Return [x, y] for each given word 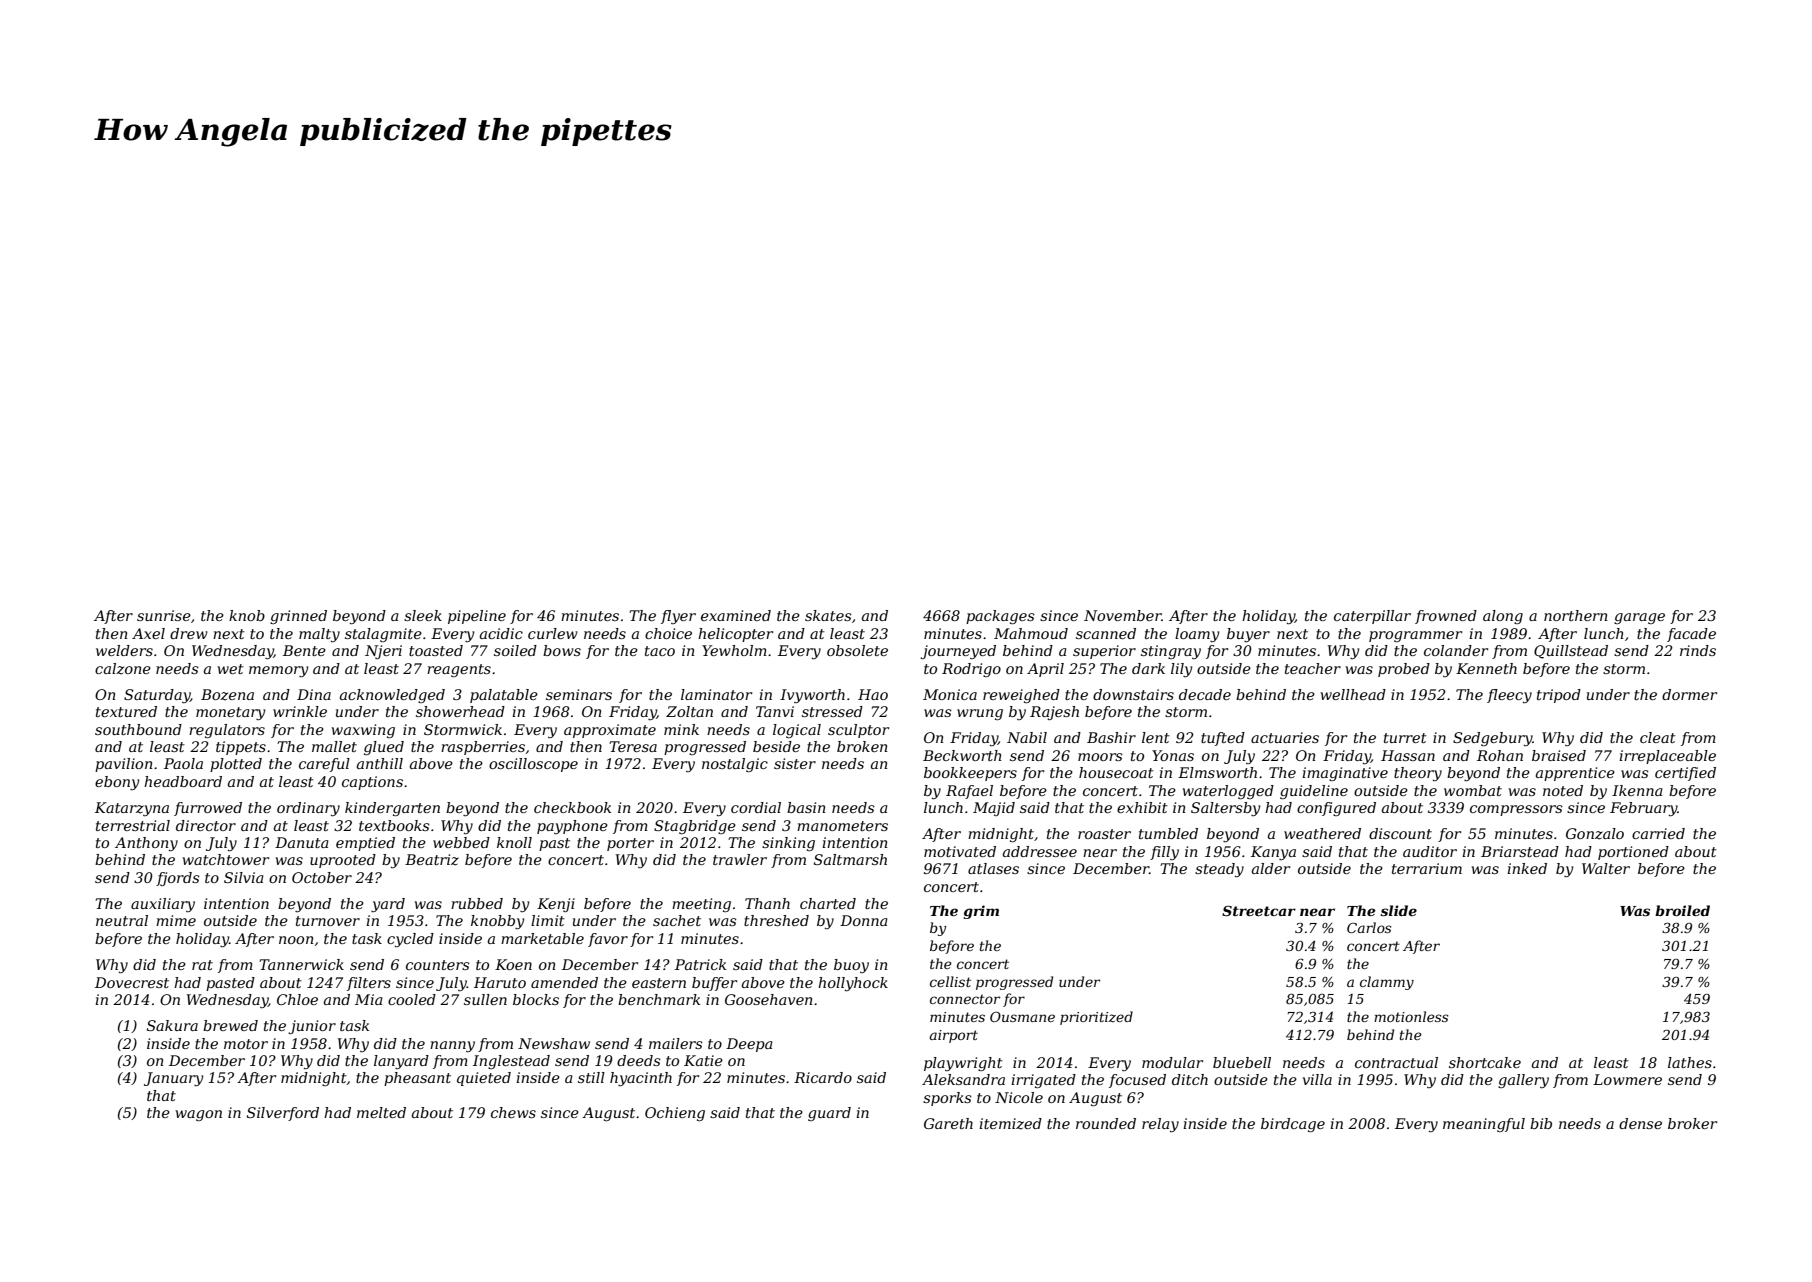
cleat [1658, 737]
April [1045, 670]
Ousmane [1022, 1017]
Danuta [302, 842]
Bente [304, 650]
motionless [1411, 1016]
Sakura [172, 1025]
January [174, 1079]
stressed [832, 711]
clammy [1387, 983]
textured [126, 711]
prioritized [1096, 1018]
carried [1658, 833]
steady [1219, 870]
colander [1456, 650]
